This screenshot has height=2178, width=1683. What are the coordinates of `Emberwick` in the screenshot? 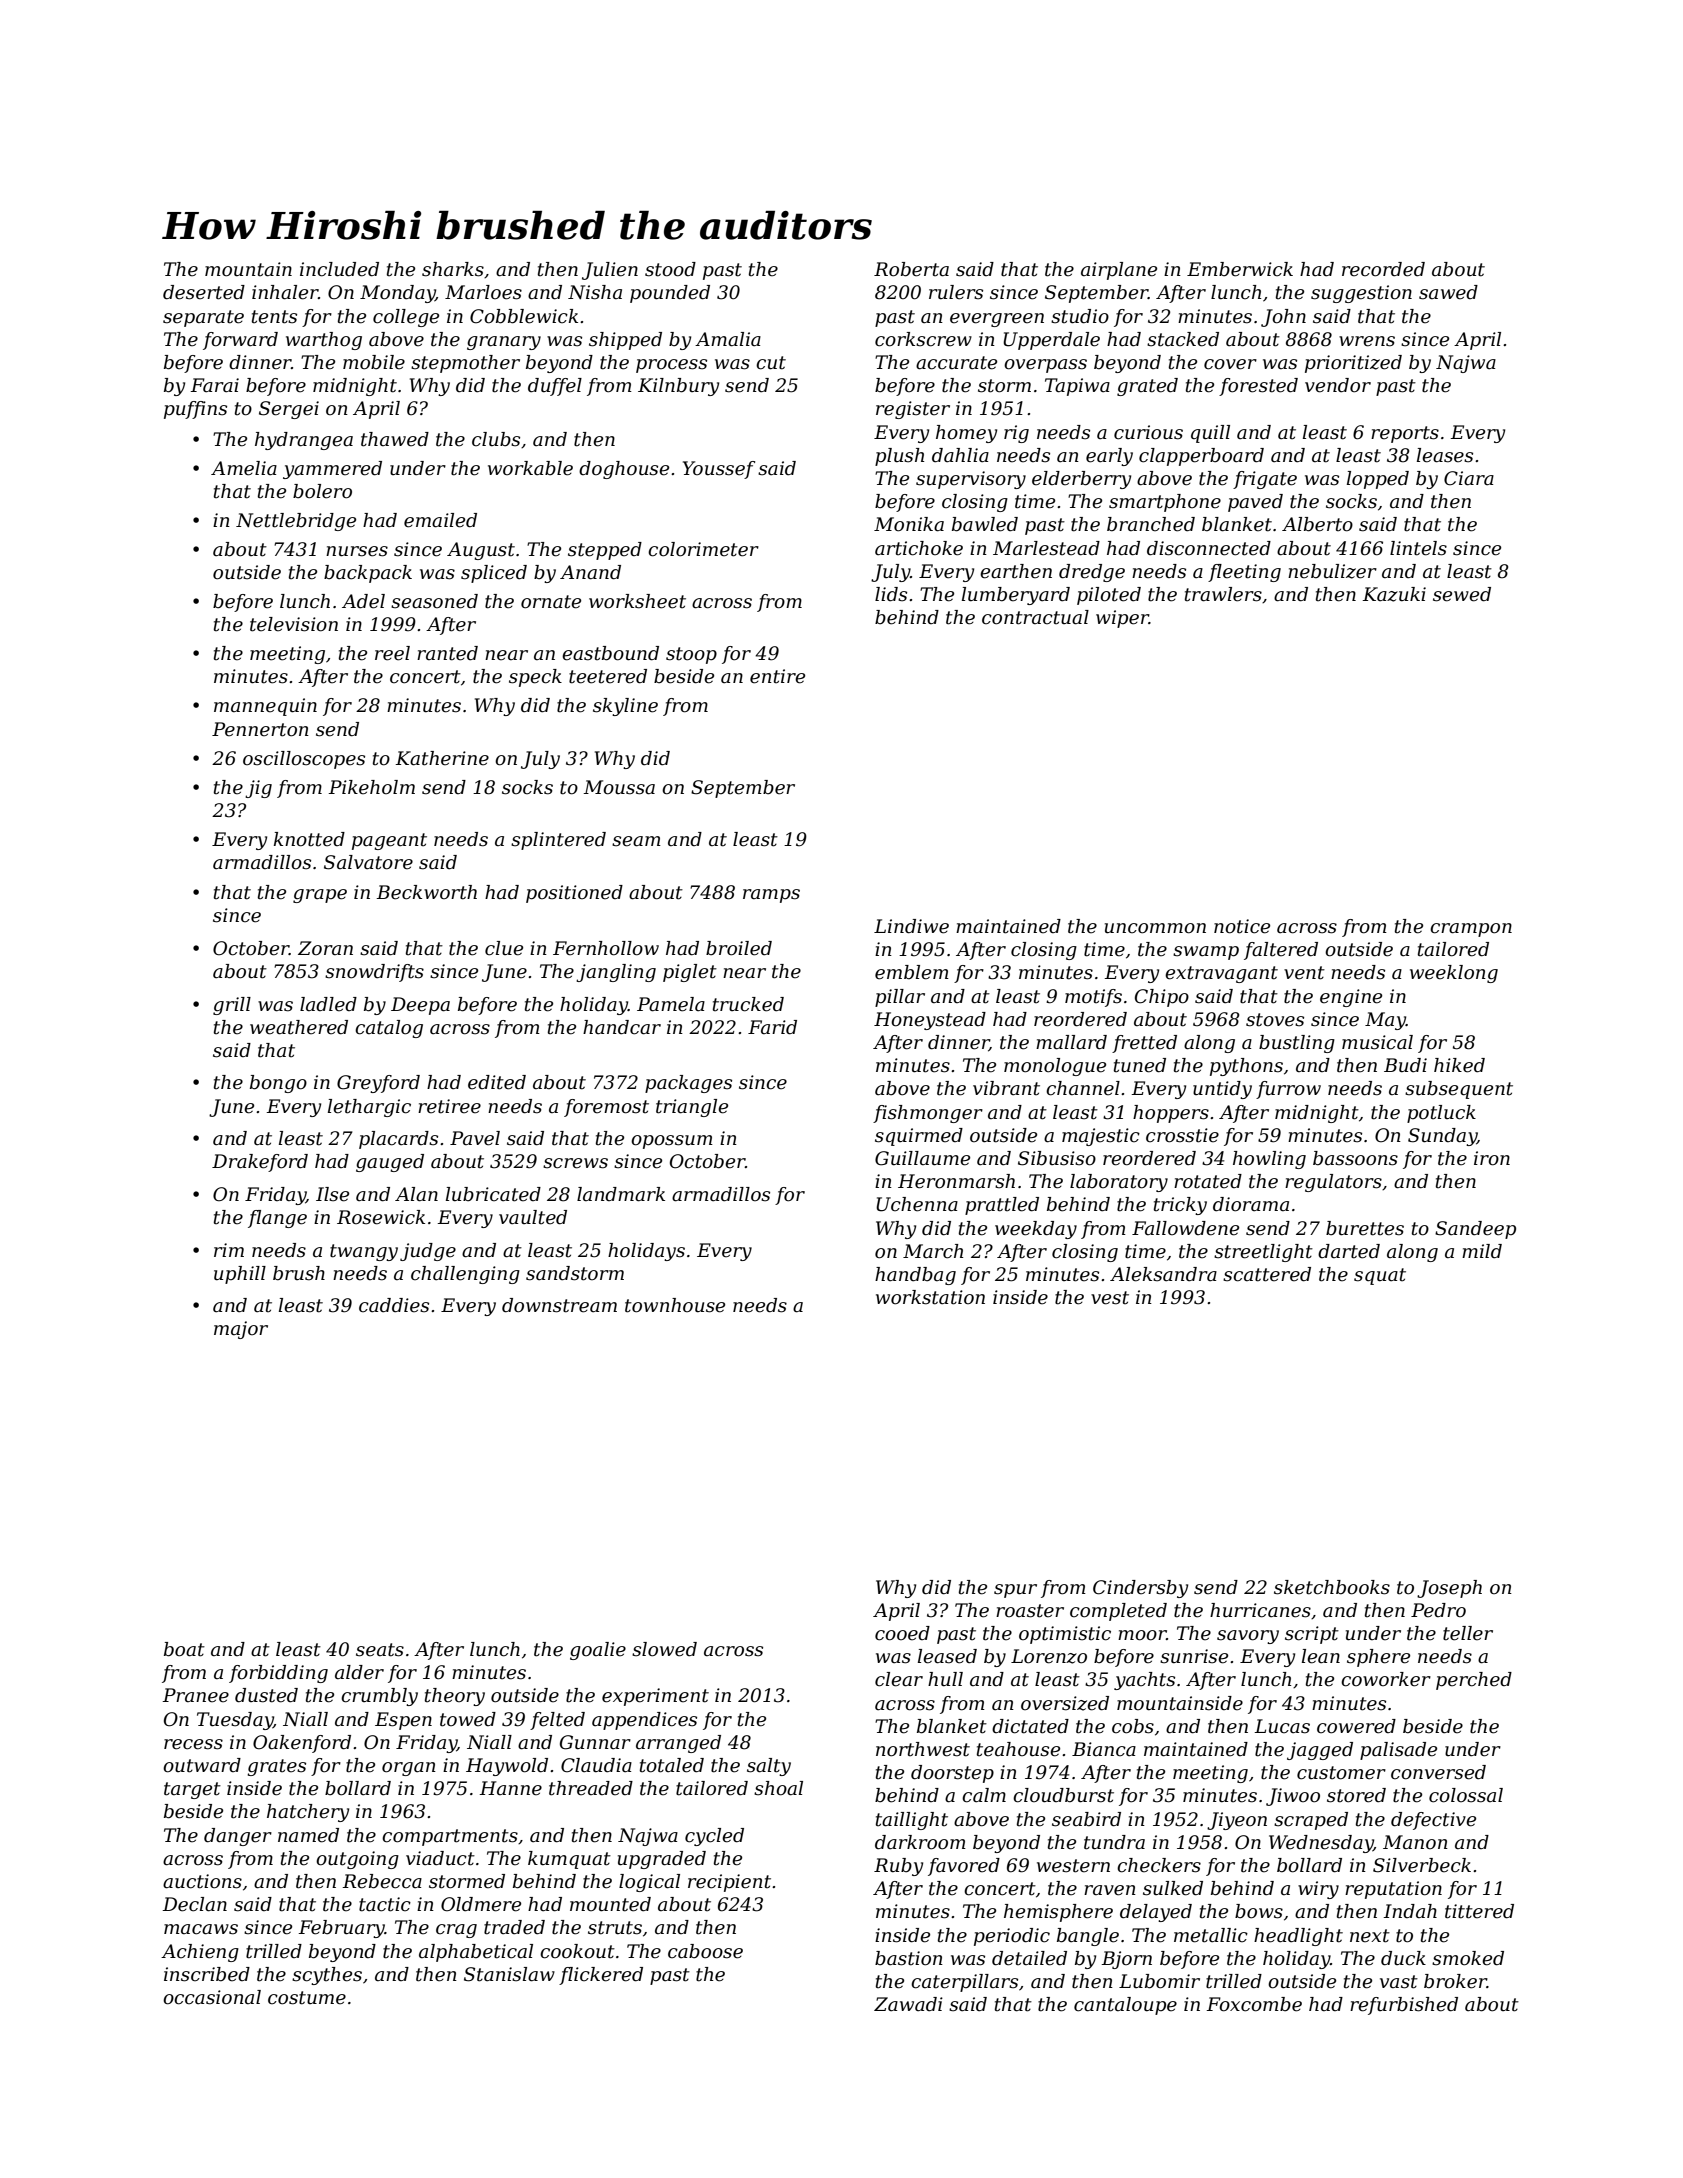 It's located at (1240, 269).
